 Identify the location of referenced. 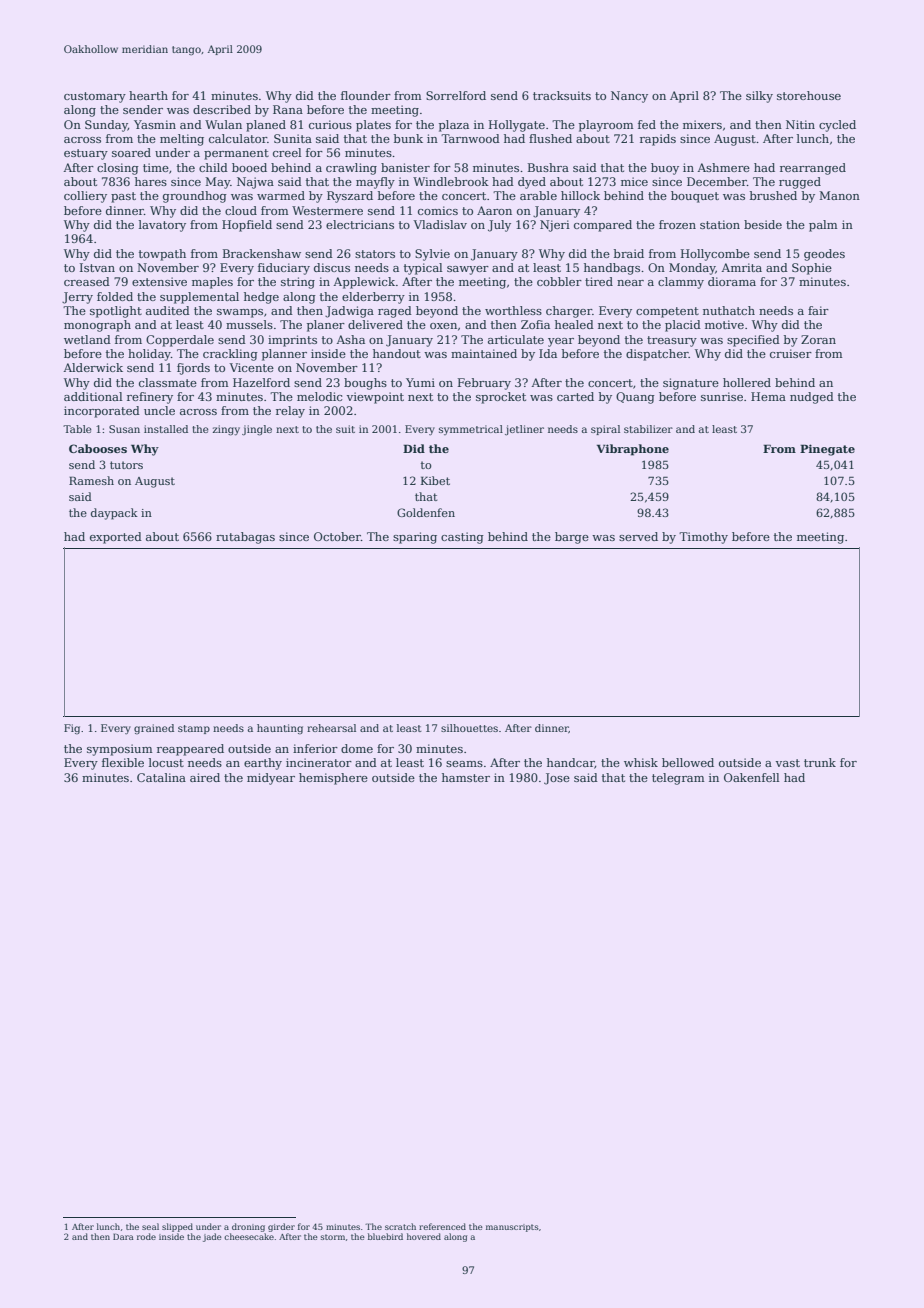
(442, 1226).
